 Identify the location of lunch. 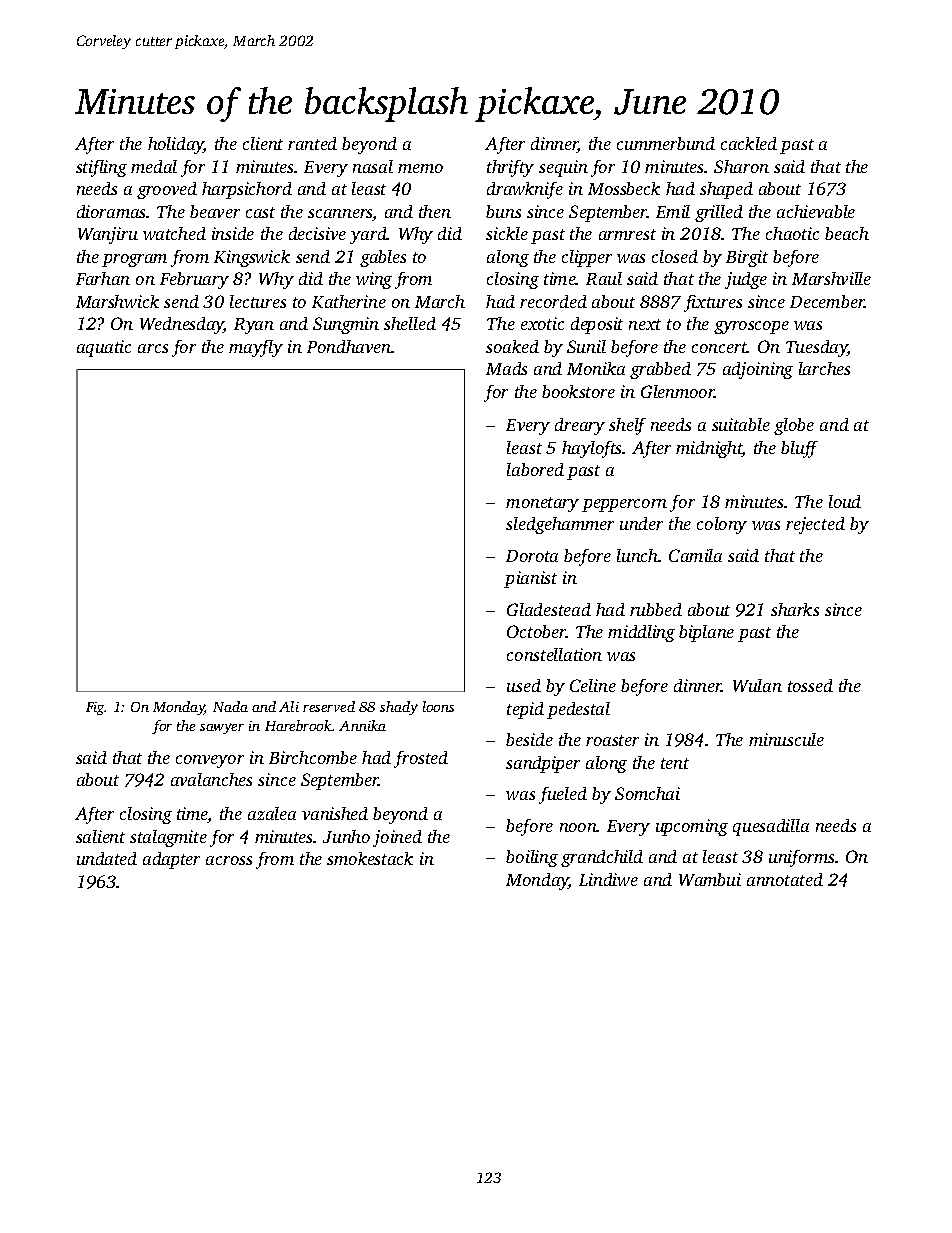
(638, 555).
